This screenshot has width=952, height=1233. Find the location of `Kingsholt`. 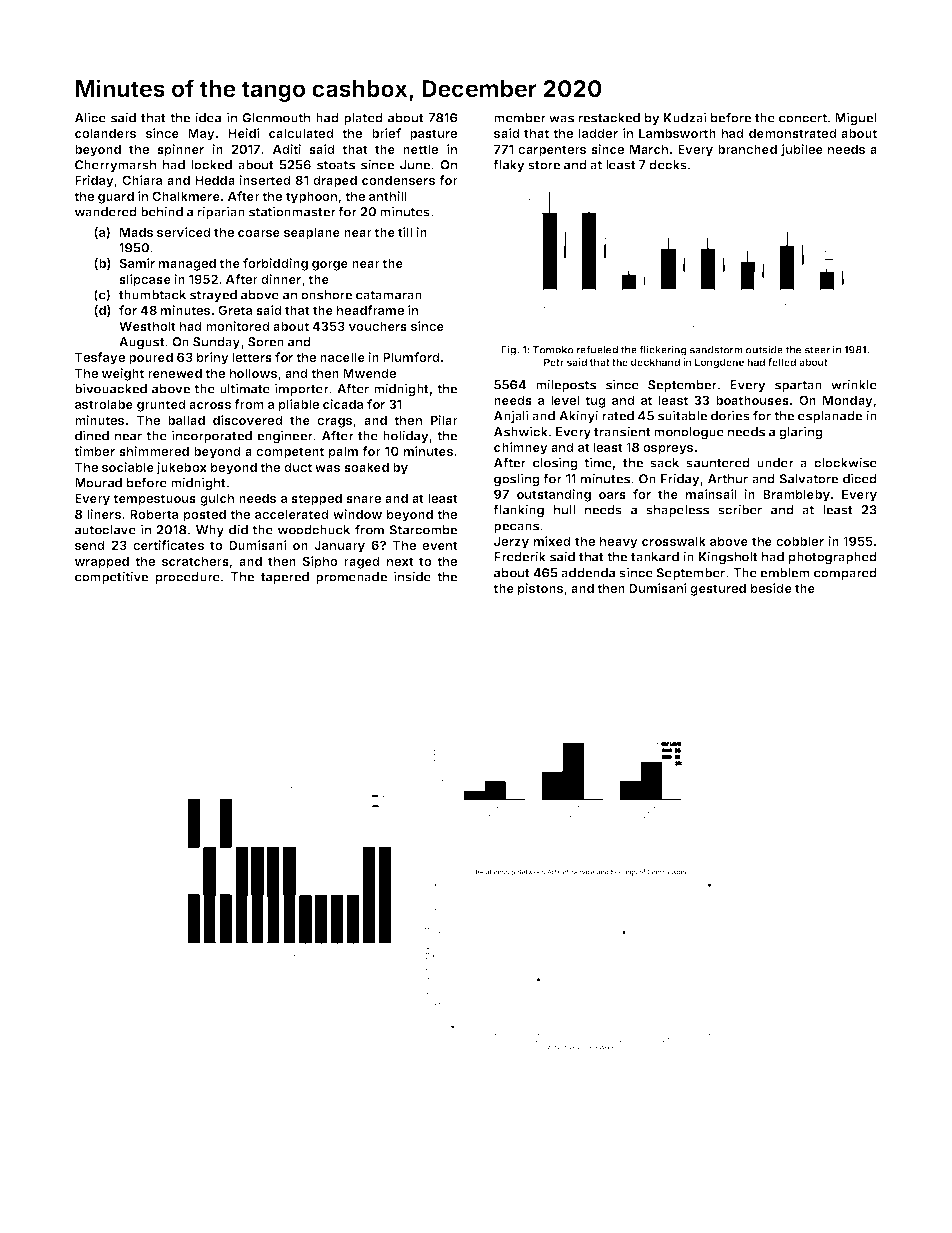

Kingsholt is located at coordinates (728, 558).
